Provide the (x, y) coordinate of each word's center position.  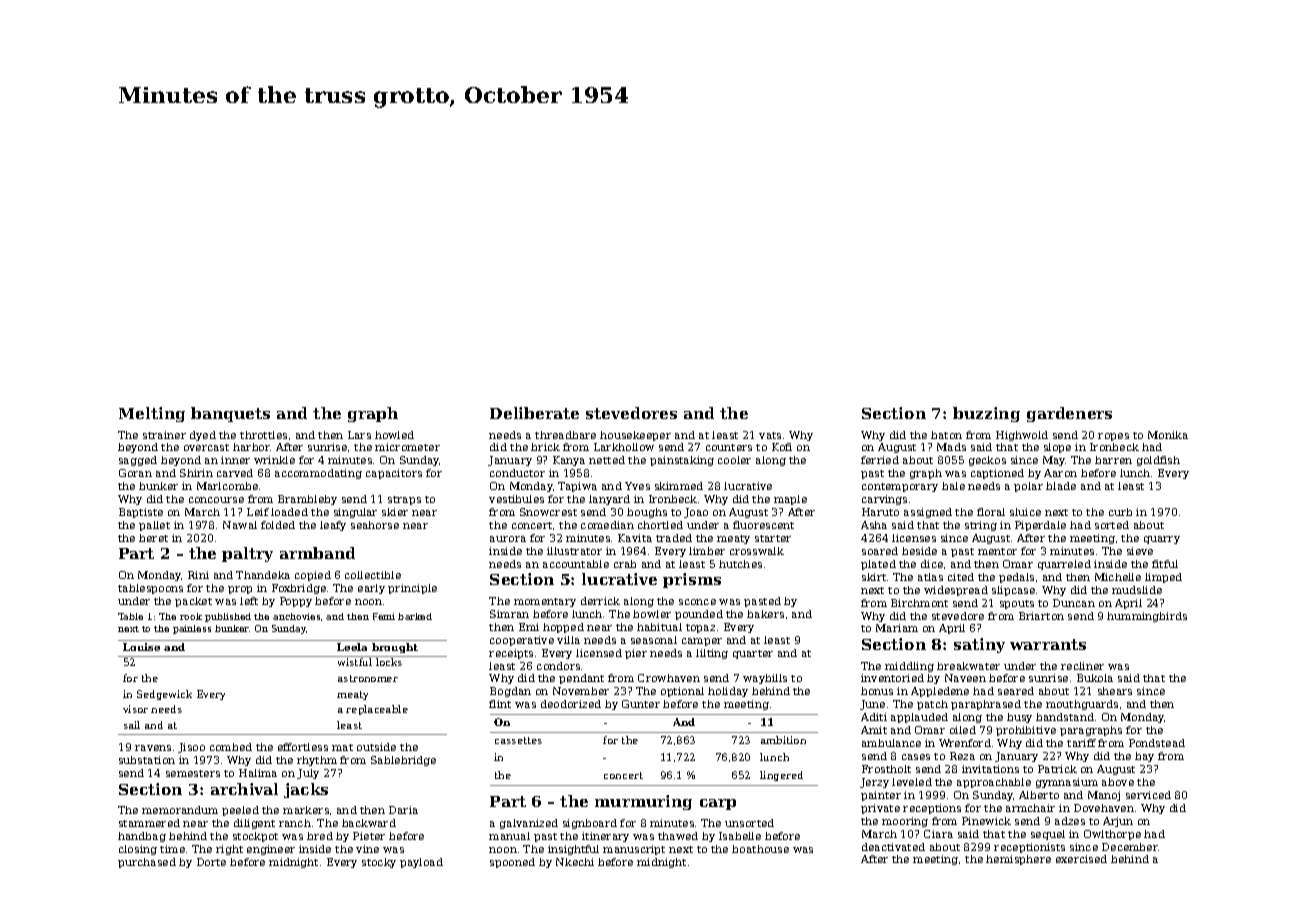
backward (369, 823)
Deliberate (534, 413)
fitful (1165, 564)
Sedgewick (164, 695)
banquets (230, 414)
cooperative (522, 641)
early (371, 589)
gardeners (1069, 414)
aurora (508, 539)
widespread (956, 591)
